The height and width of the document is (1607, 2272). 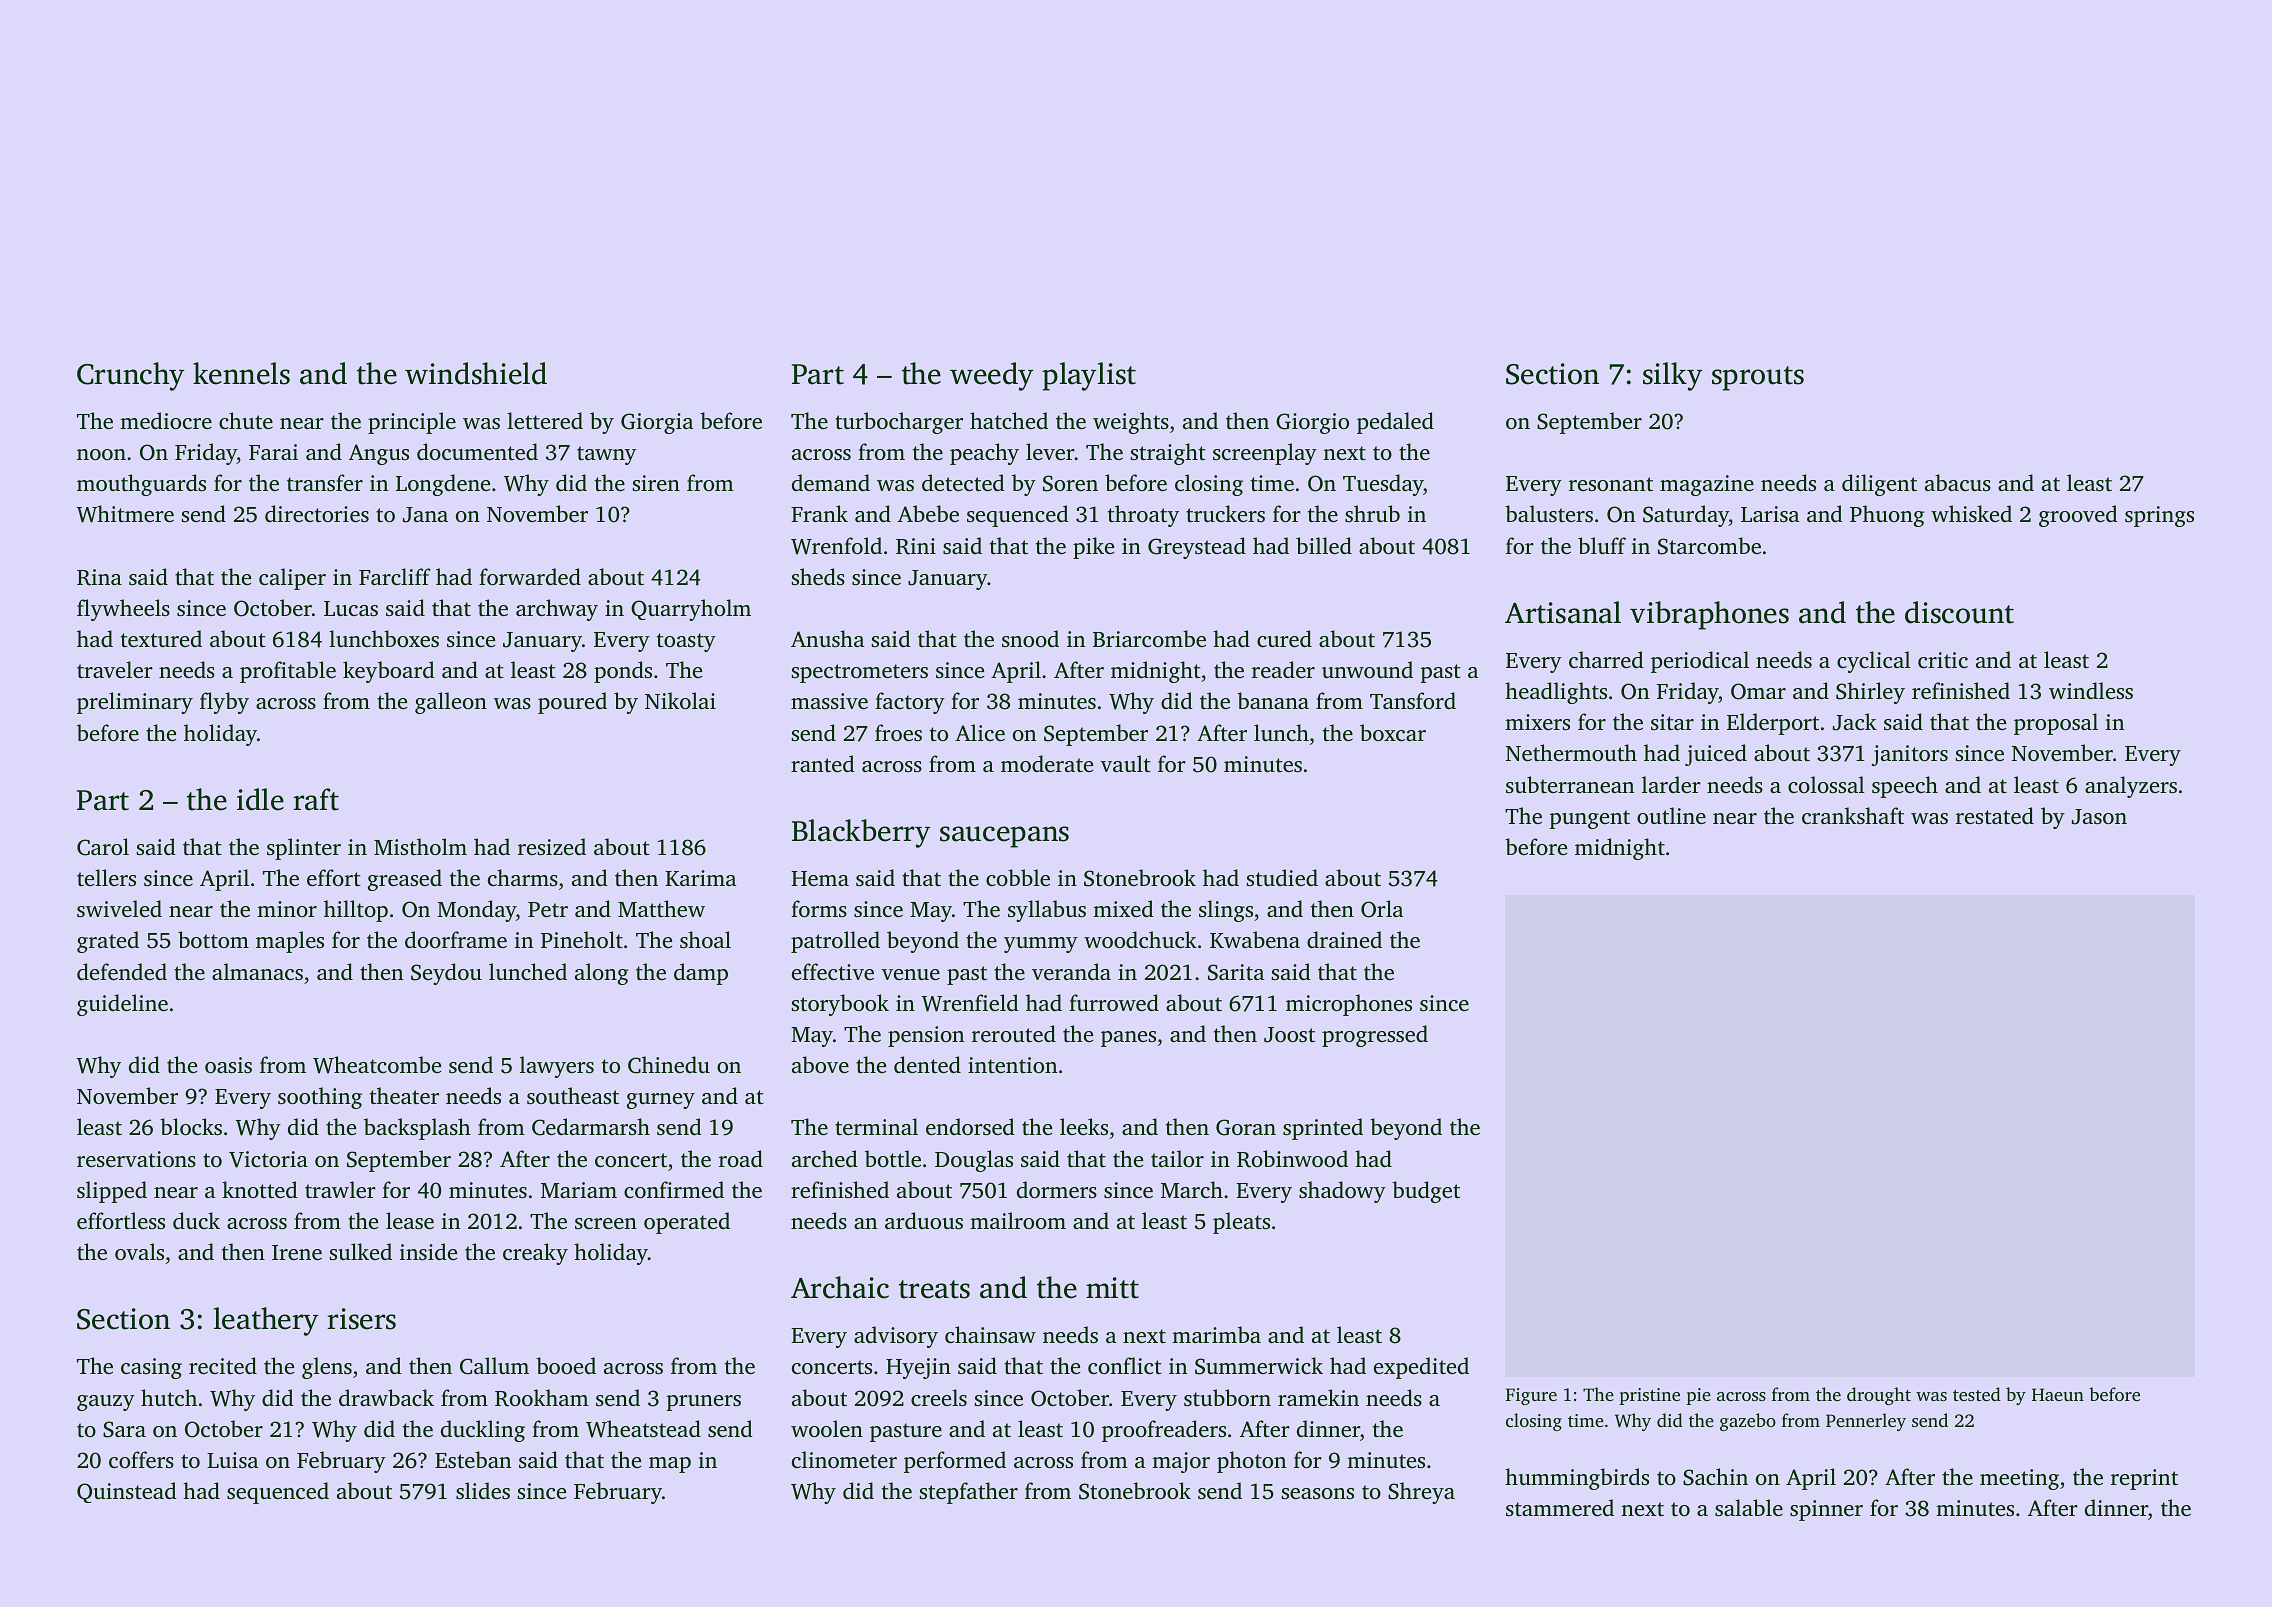 What do you see at coordinates (317, 513) in the document?
I see `directories` at bounding box center [317, 513].
